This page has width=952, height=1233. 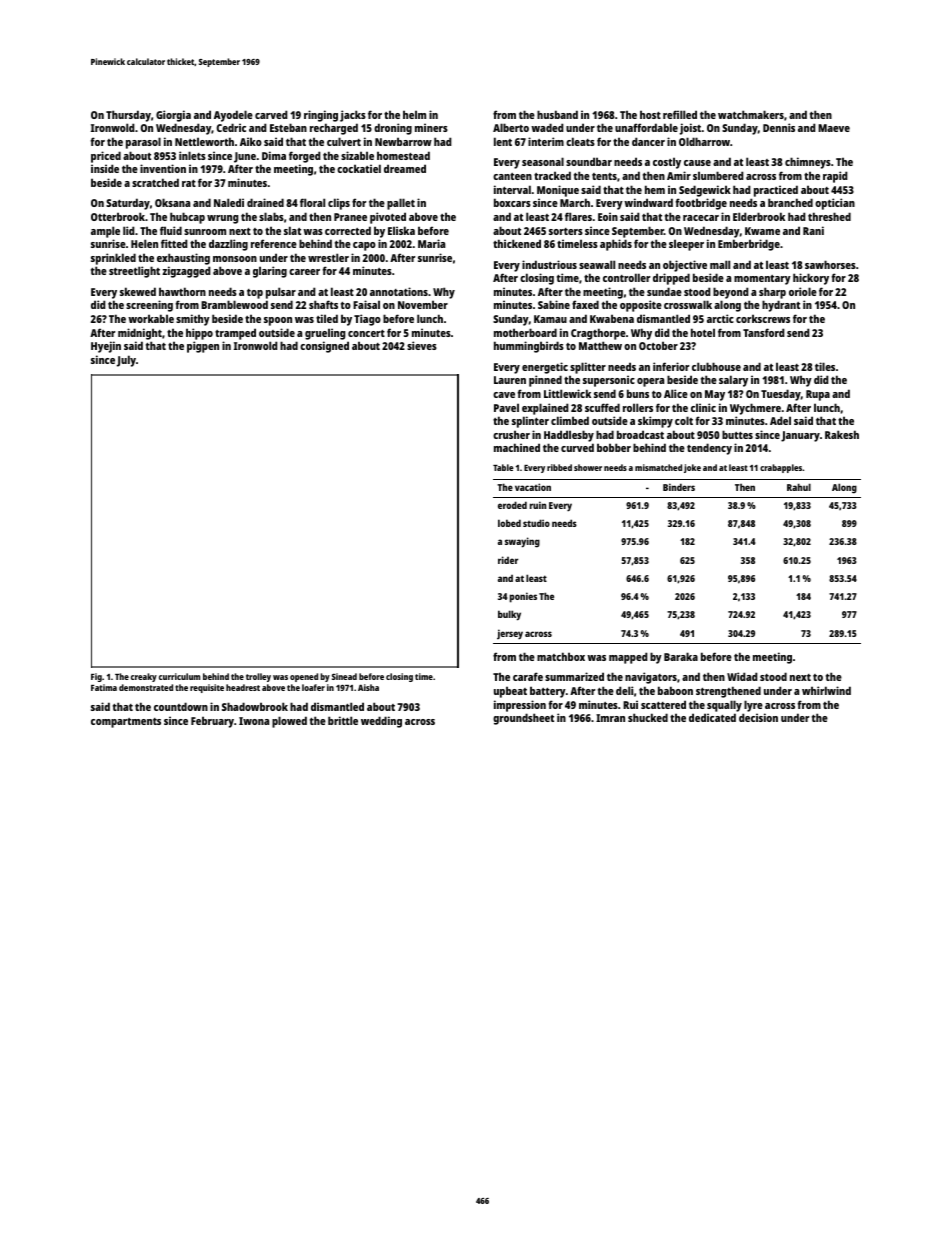 I want to click on impression, so click(x=520, y=706).
